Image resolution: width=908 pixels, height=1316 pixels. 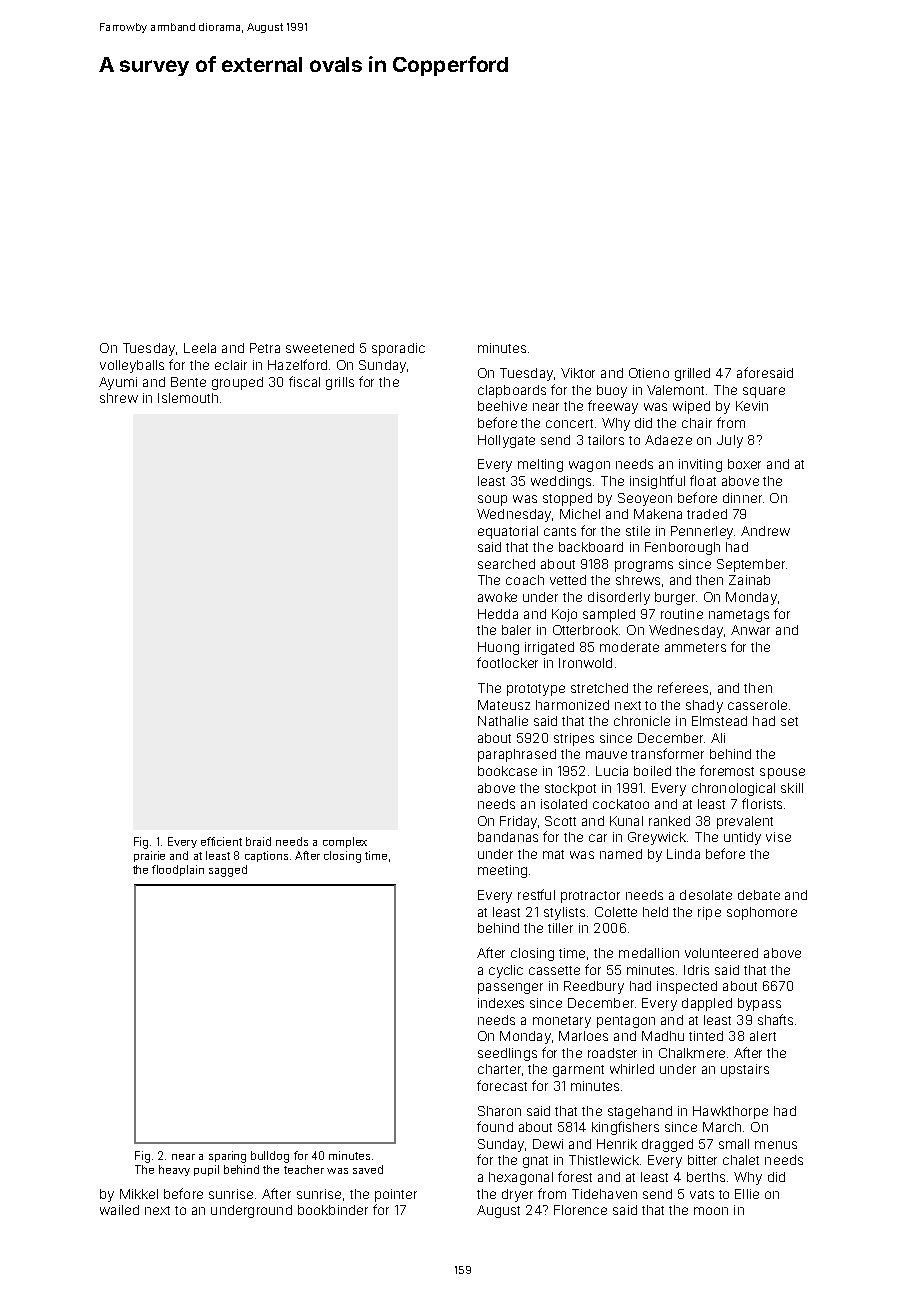 I want to click on Adaeze, so click(x=668, y=440).
